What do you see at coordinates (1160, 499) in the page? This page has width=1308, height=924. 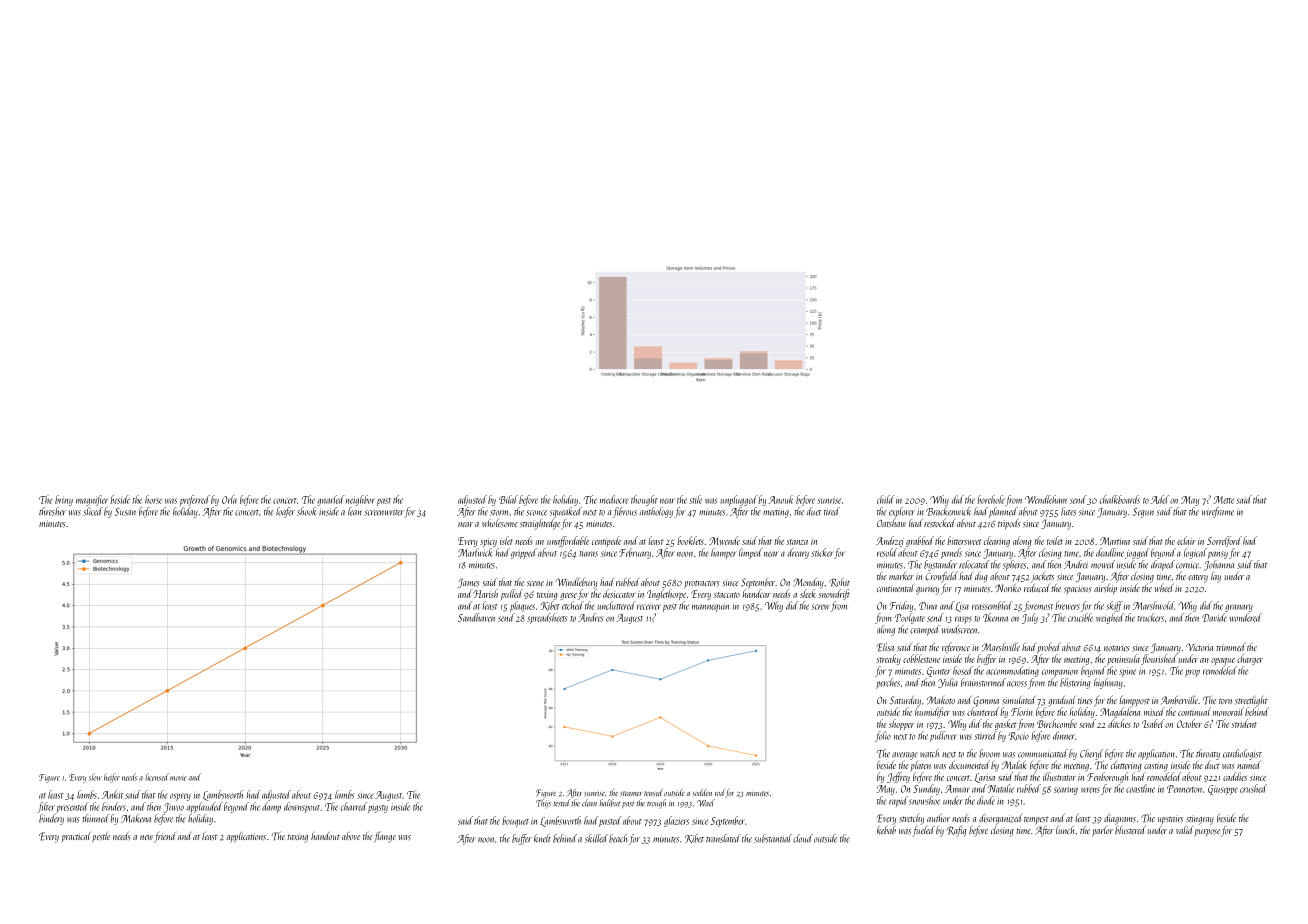 I see `Adel` at bounding box center [1160, 499].
